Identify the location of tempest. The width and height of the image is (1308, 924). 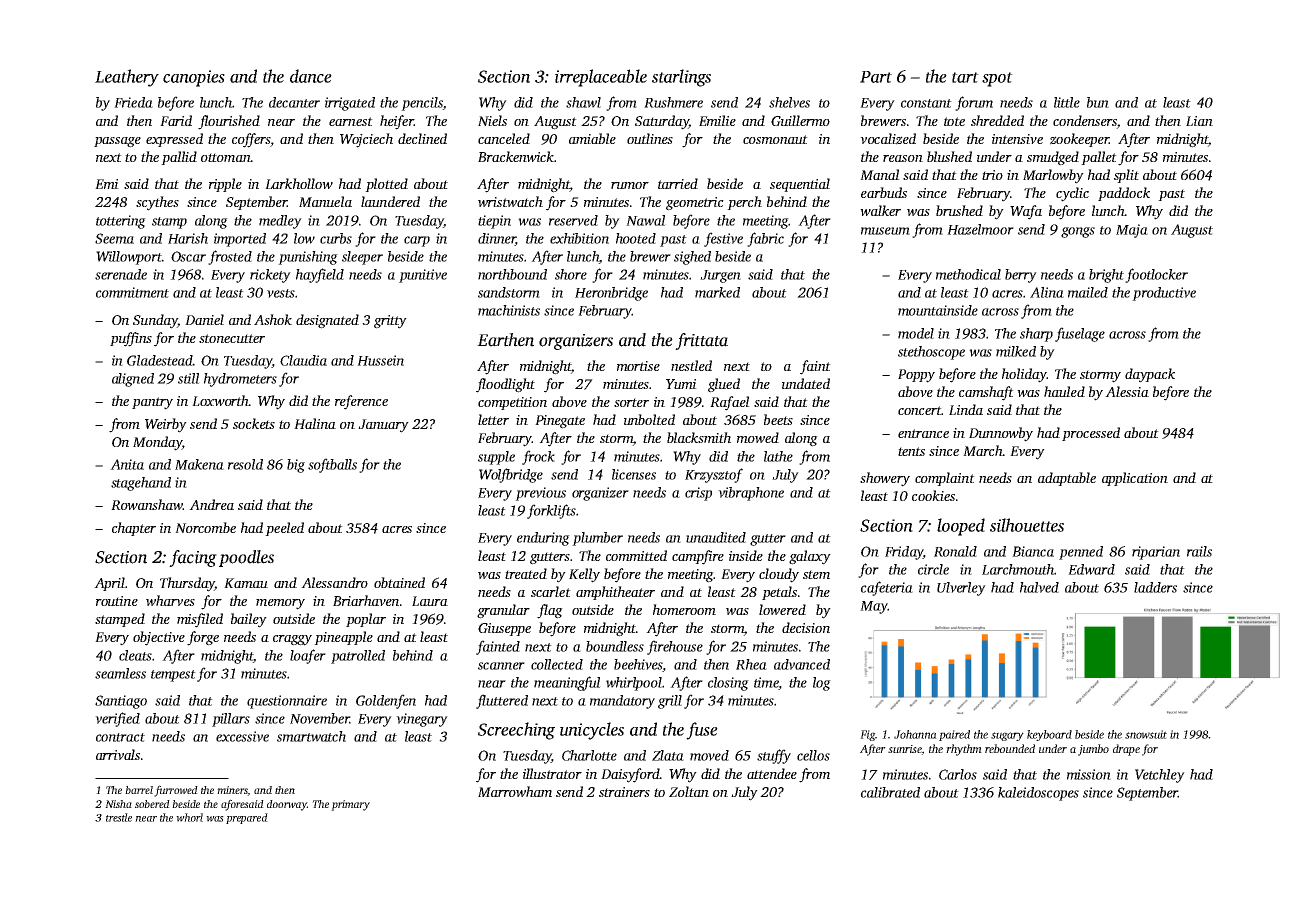
(173, 676).
